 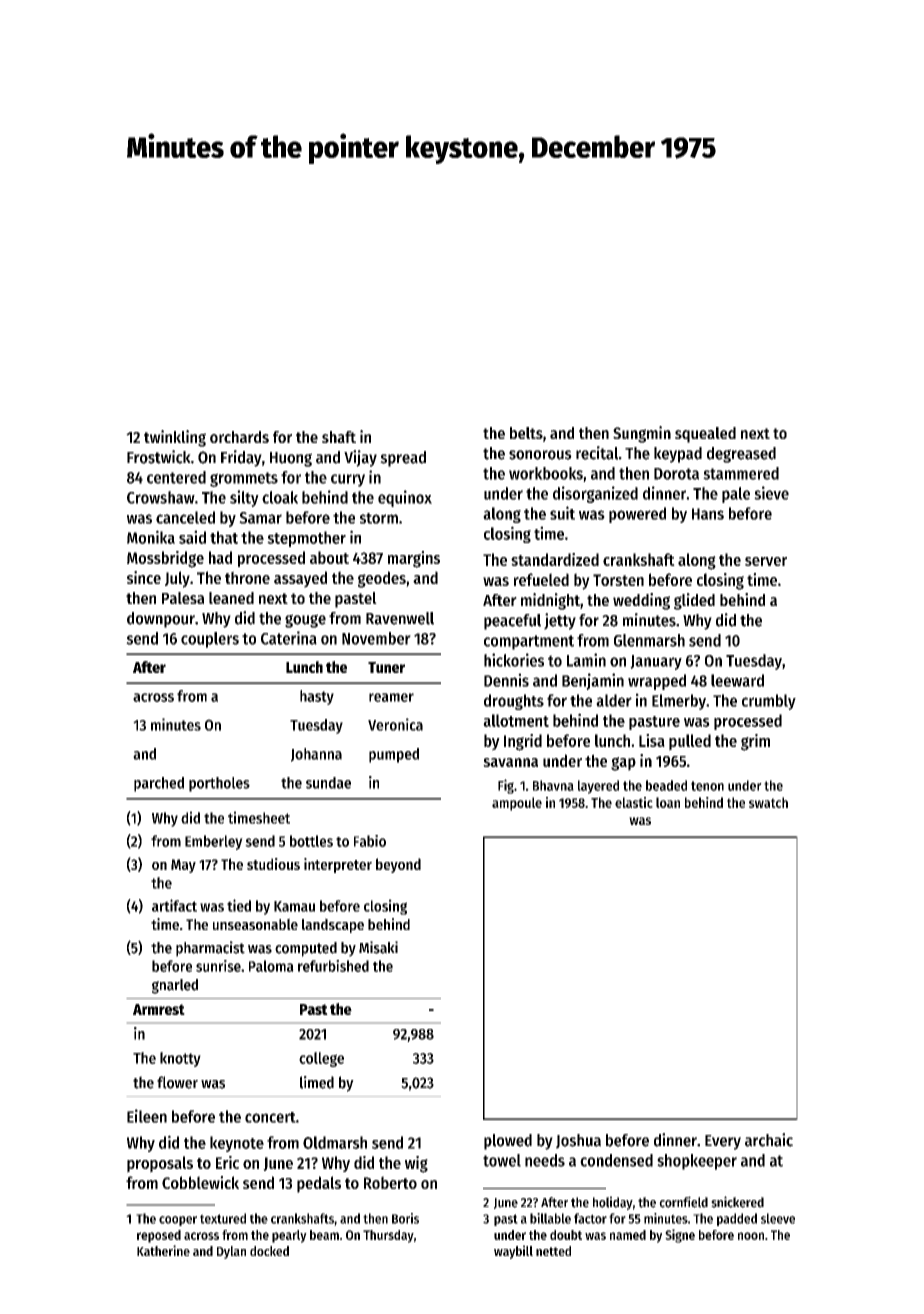 I want to click on savanna, so click(x=510, y=762).
